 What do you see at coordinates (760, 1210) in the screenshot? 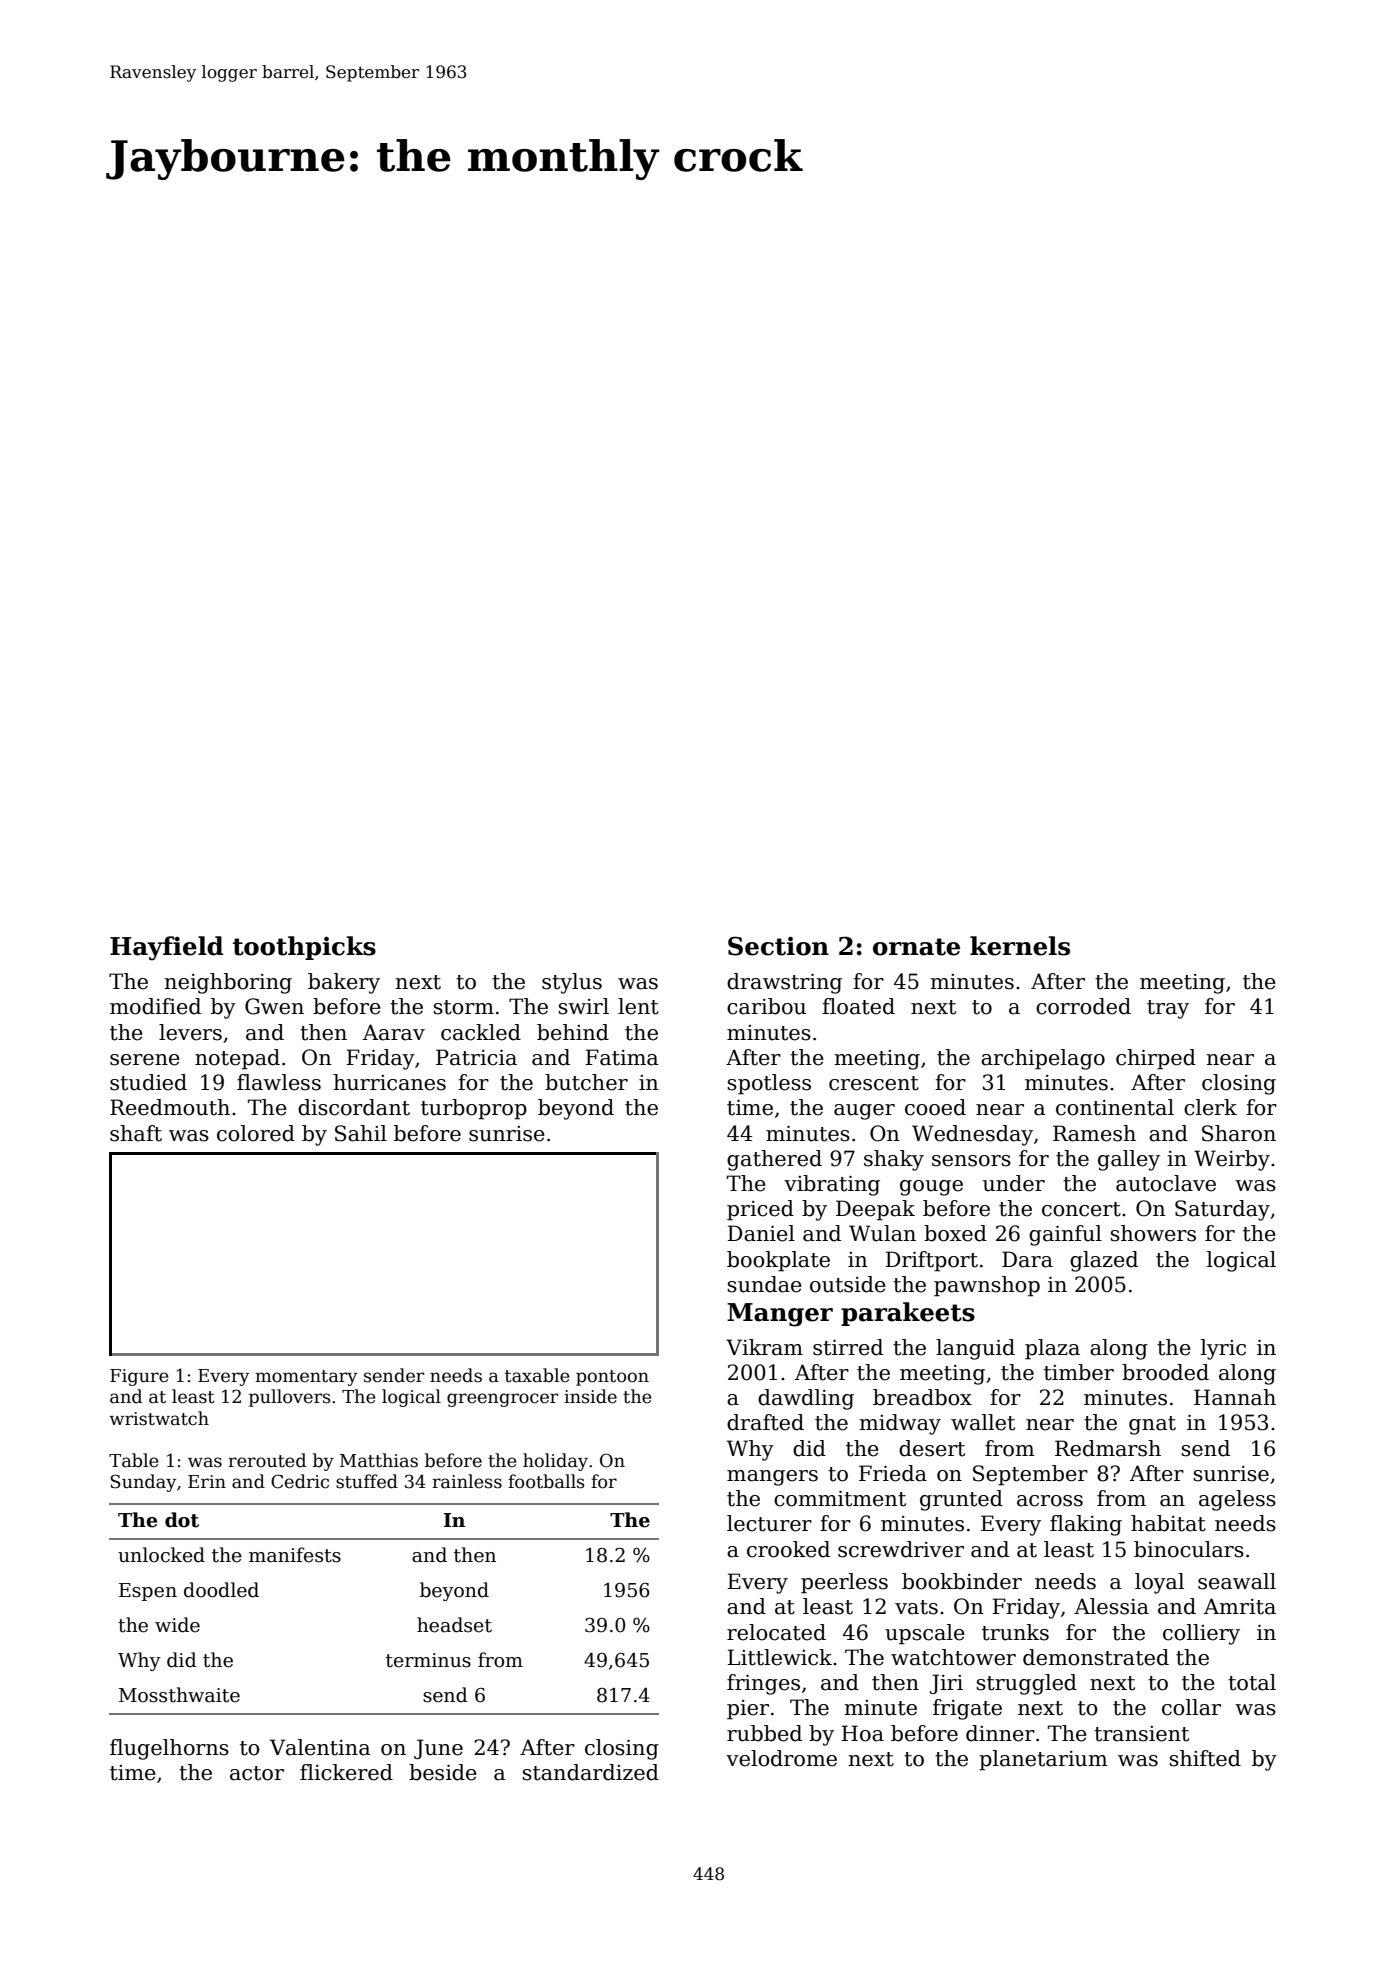
I see `priced` at bounding box center [760, 1210].
